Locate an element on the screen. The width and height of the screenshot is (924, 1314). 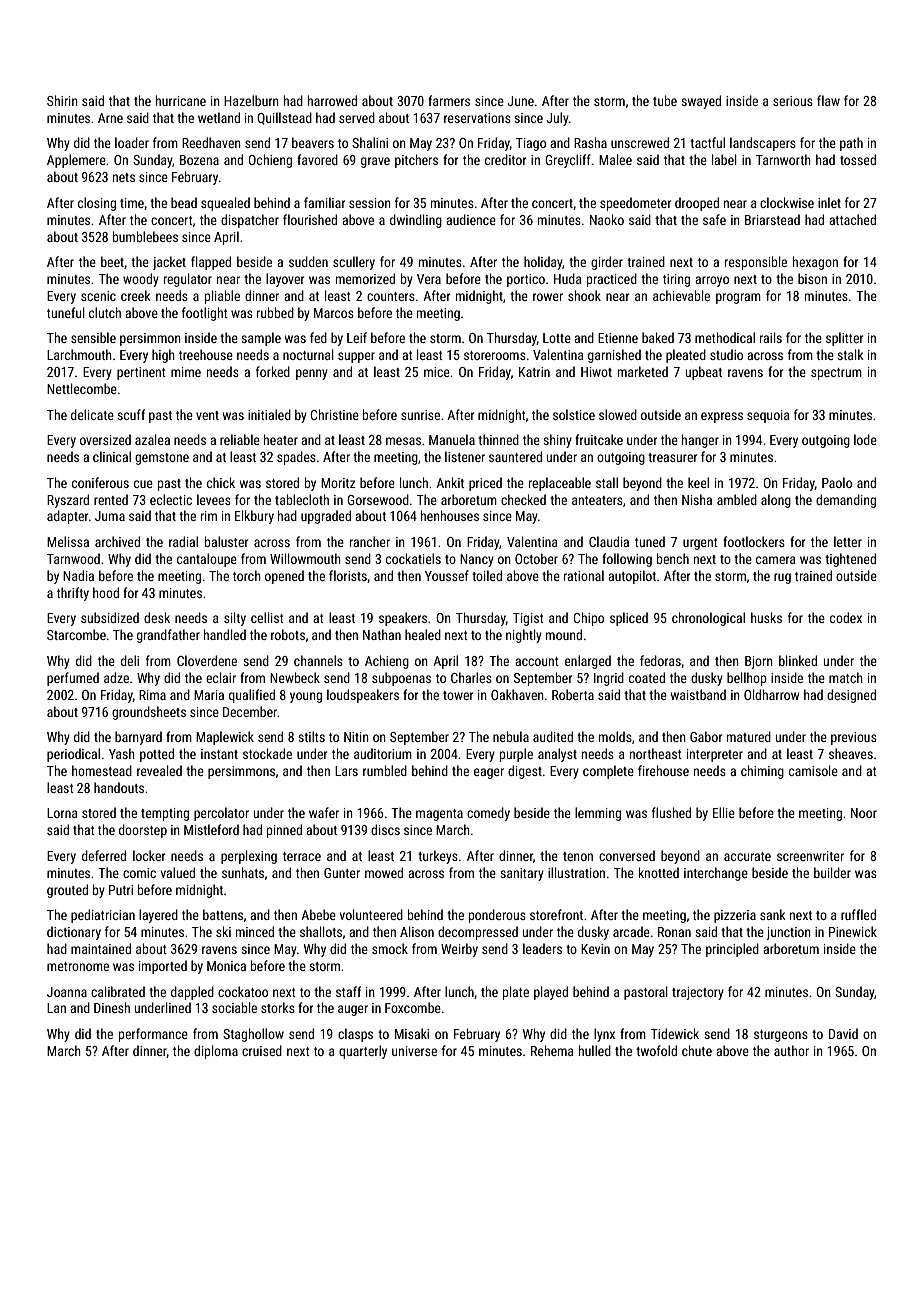
tower is located at coordinates (458, 695).
